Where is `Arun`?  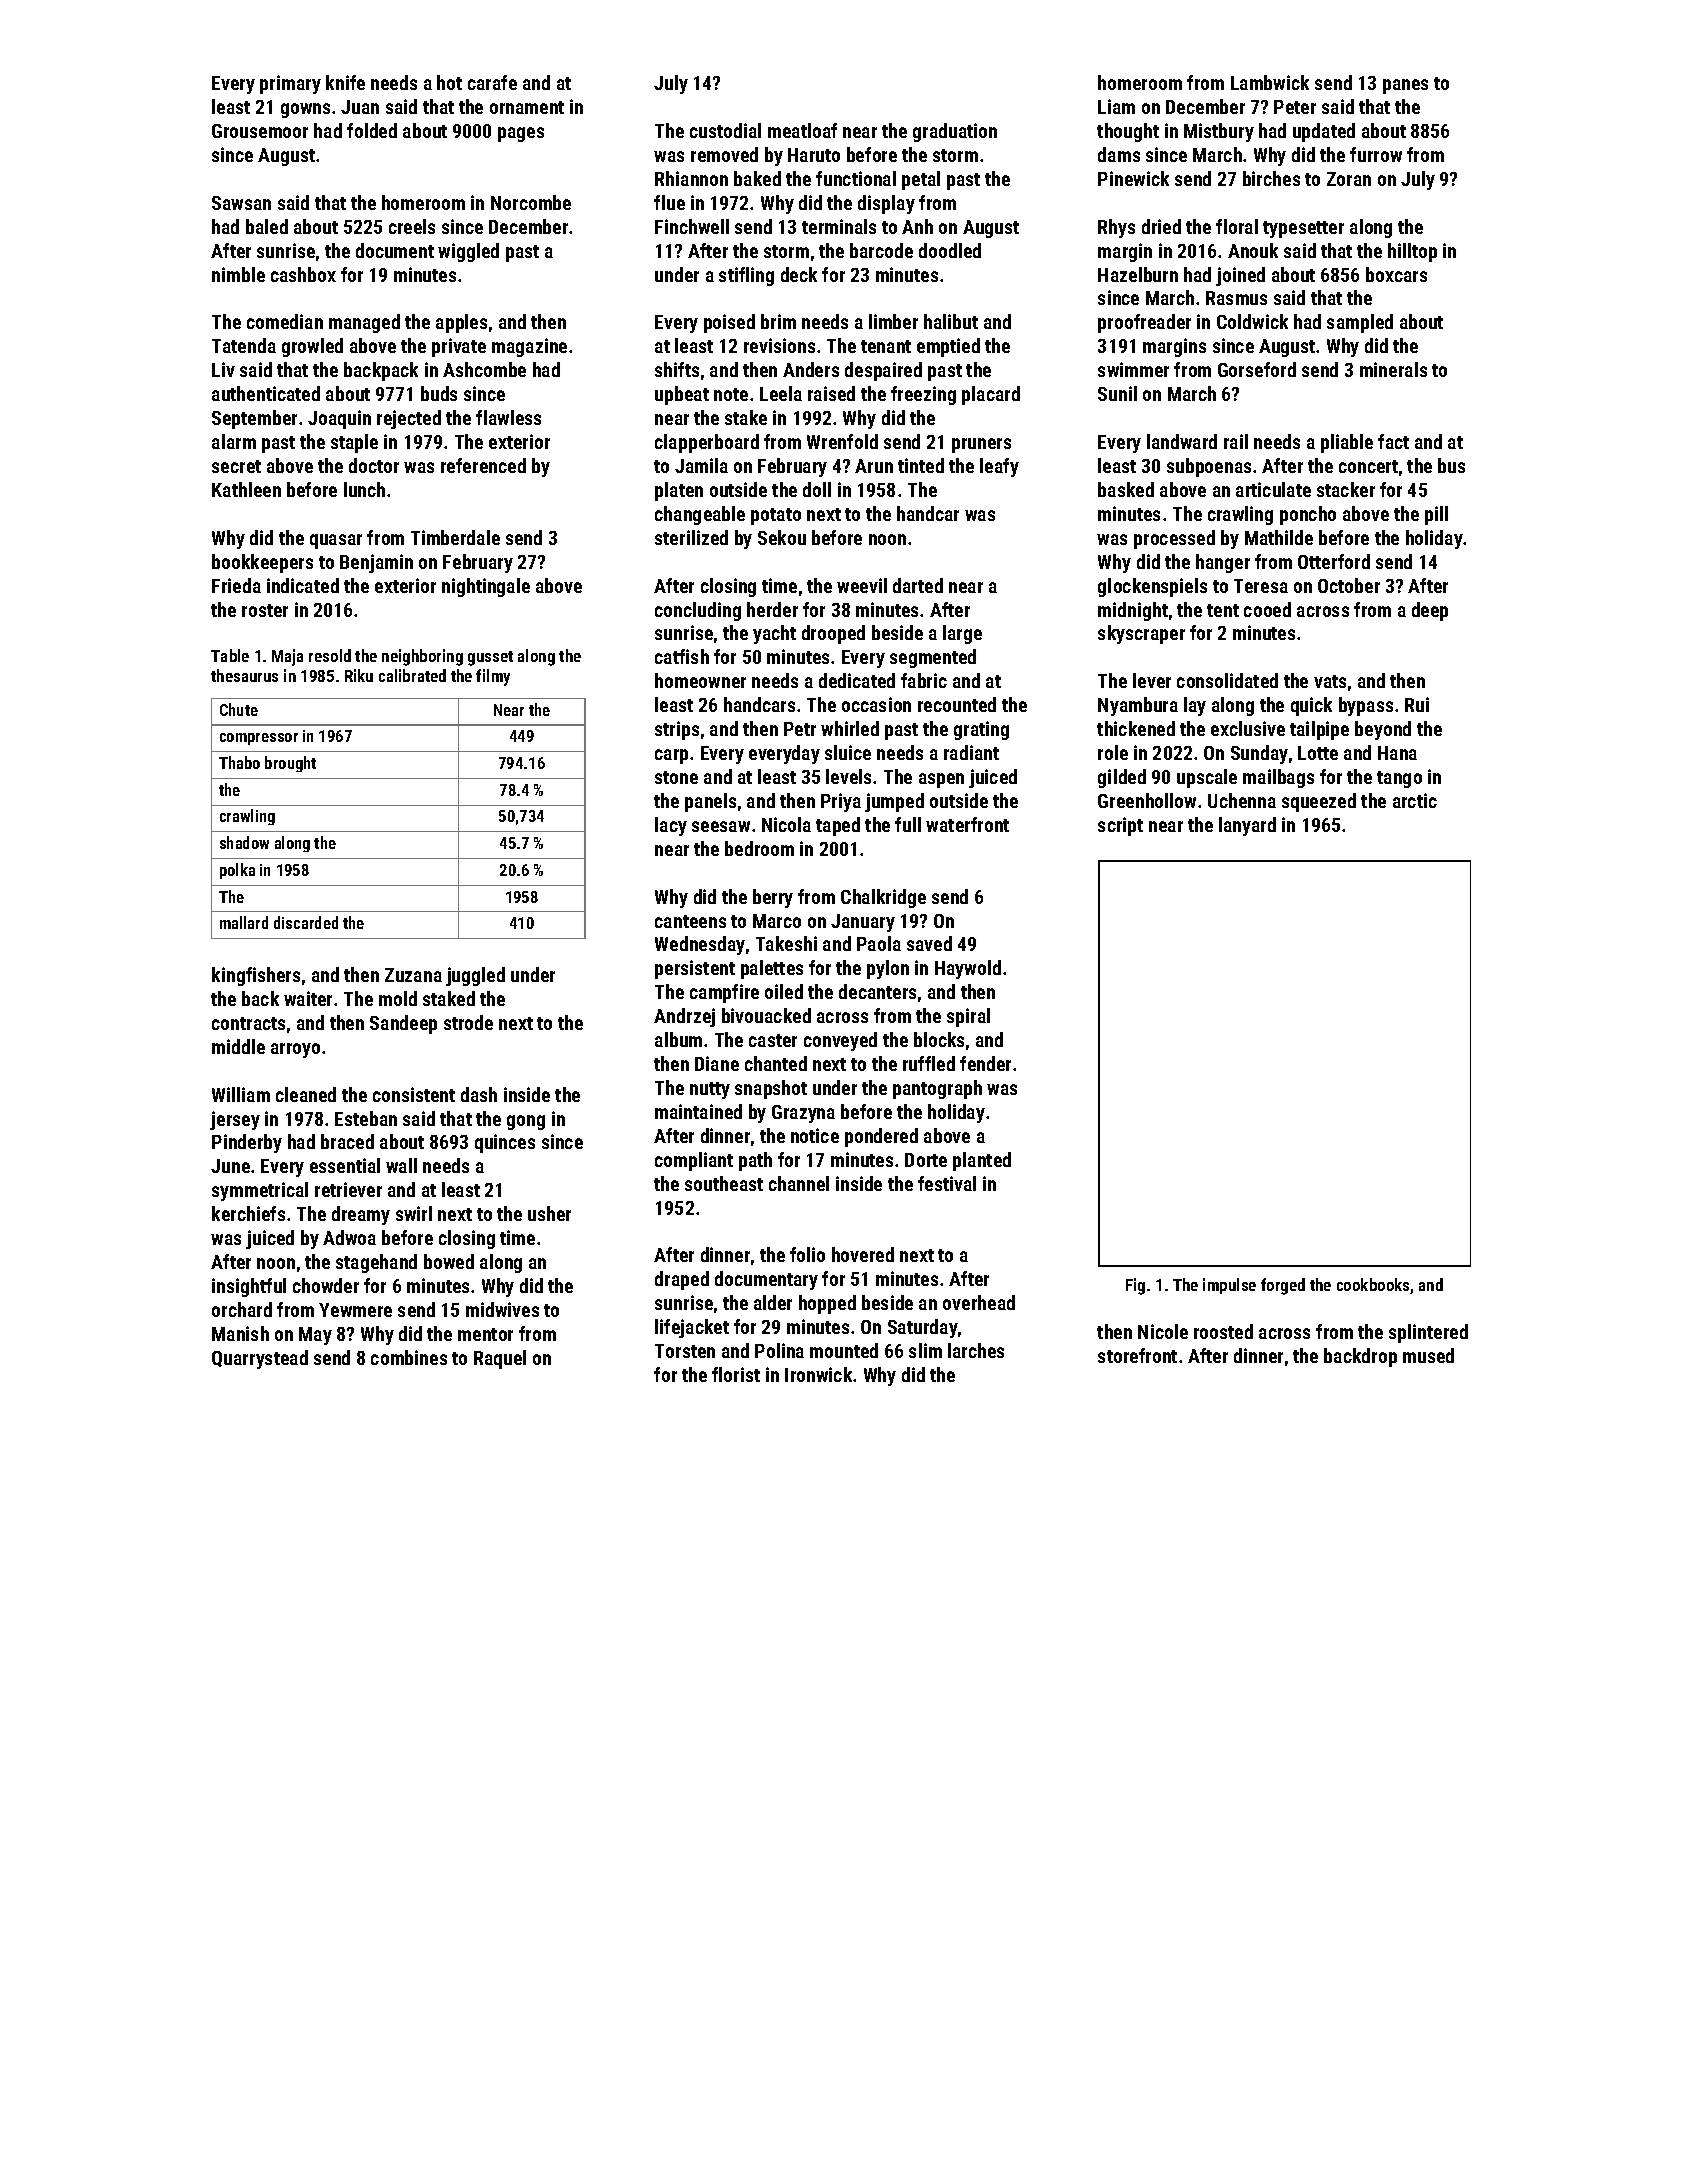
Arun is located at coordinates (874, 466).
